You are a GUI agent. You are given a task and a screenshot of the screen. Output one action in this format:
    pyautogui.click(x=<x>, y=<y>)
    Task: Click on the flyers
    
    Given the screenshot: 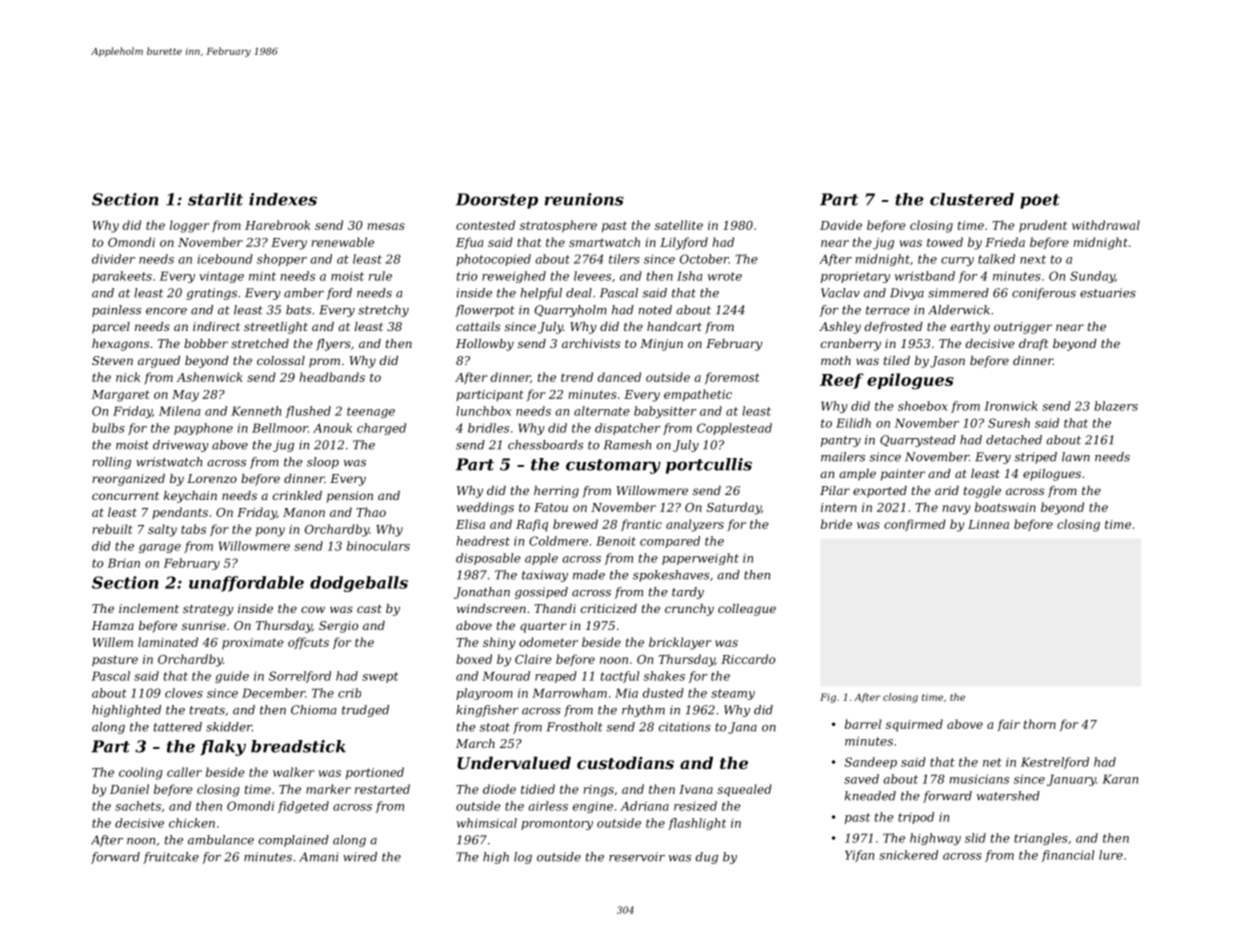 What is the action you would take?
    pyautogui.click(x=333, y=345)
